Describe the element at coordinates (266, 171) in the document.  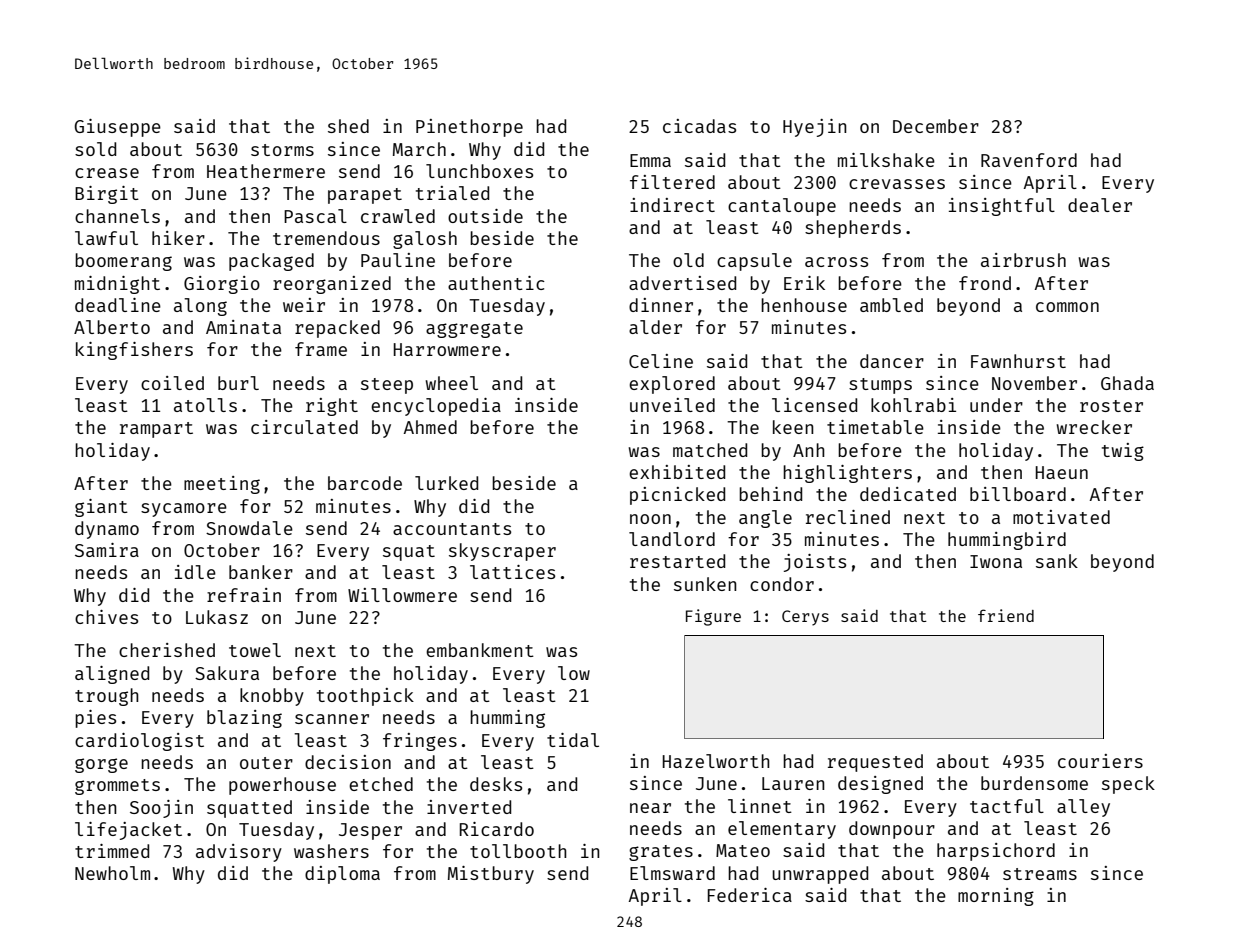
I see `Heathermere` at that location.
